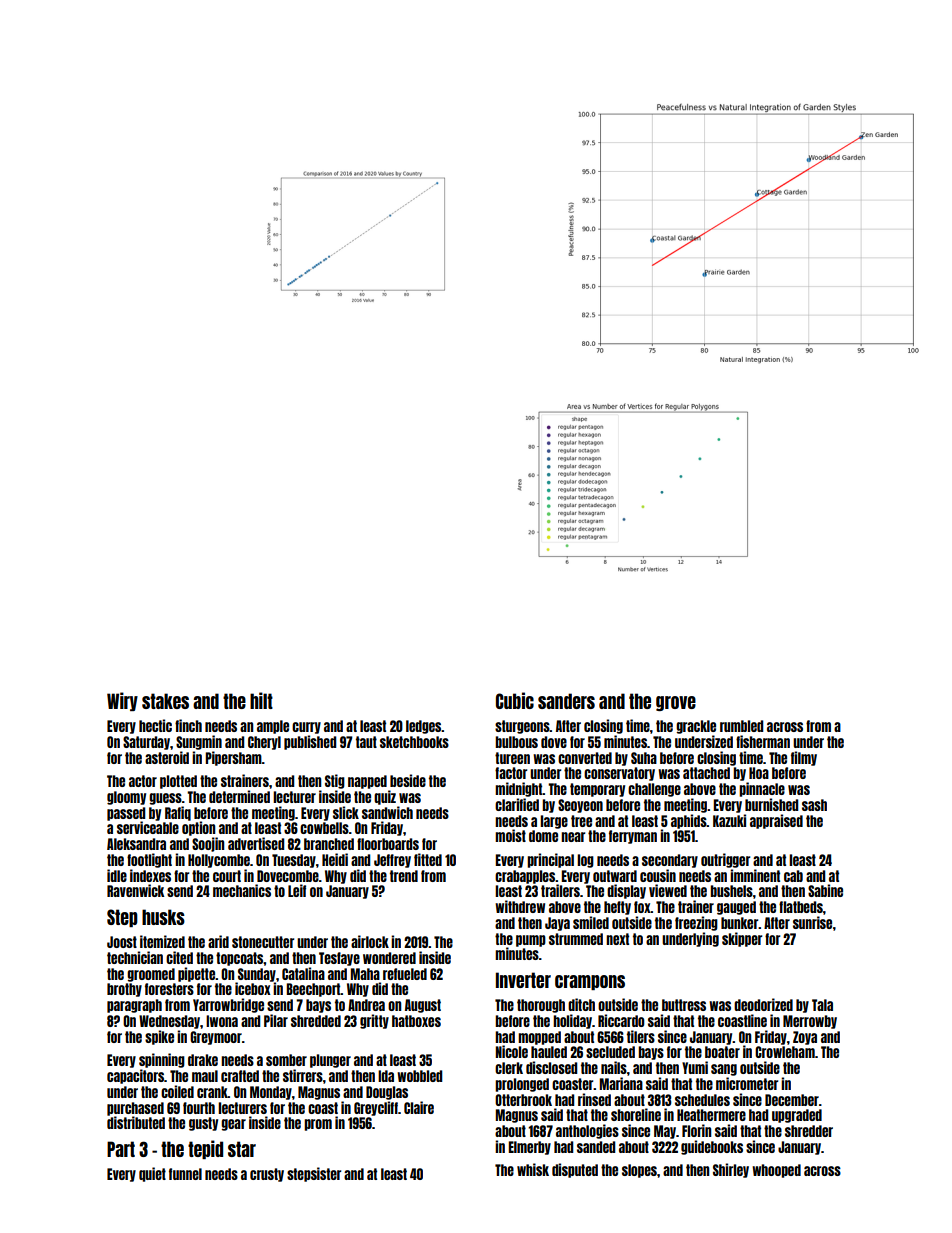 This document has height=1233, width=952. What do you see at coordinates (276, 1020) in the document?
I see `Pilar` at bounding box center [276, 1020].
